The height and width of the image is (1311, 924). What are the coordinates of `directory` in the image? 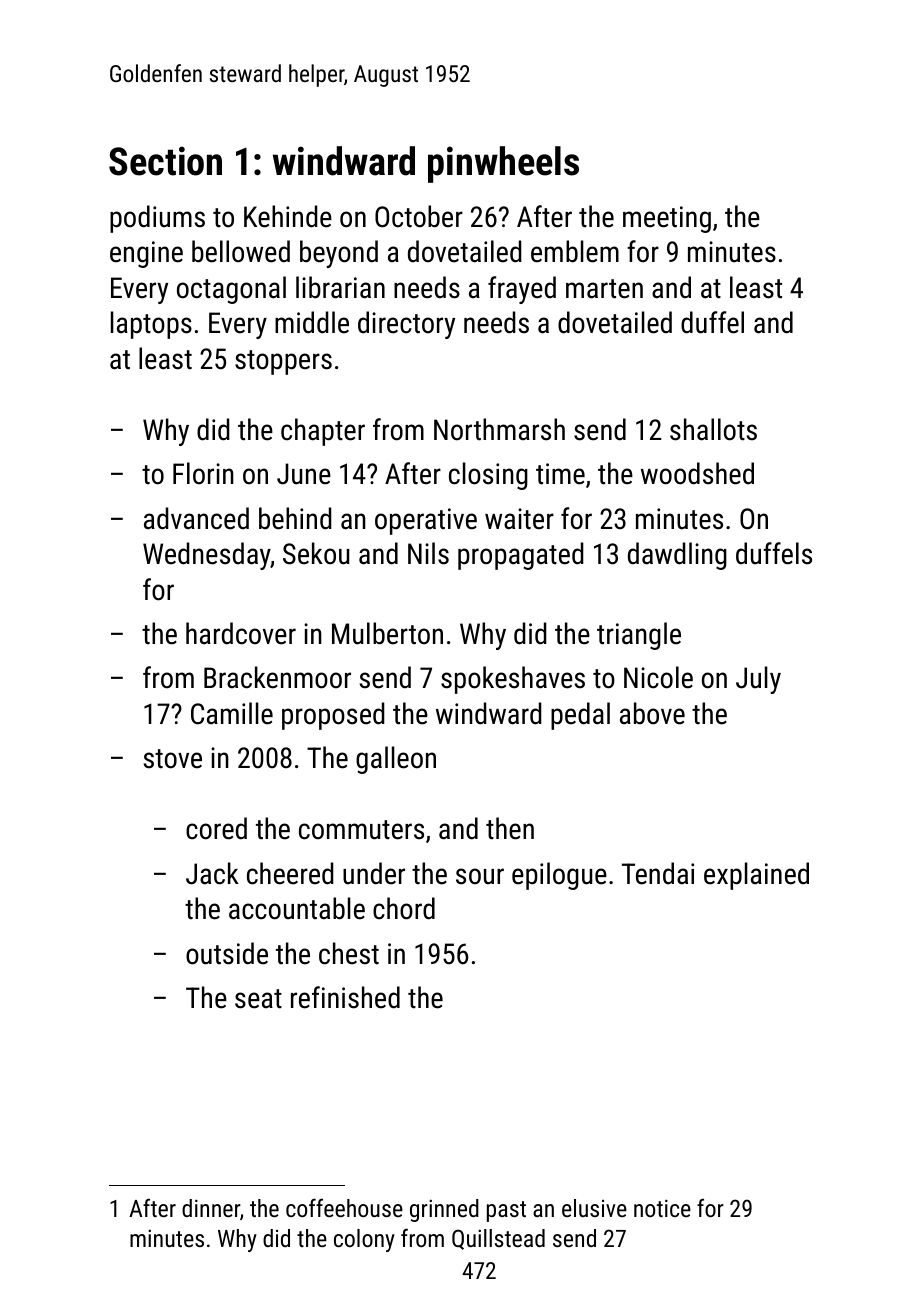 It's located at (406, 325).
